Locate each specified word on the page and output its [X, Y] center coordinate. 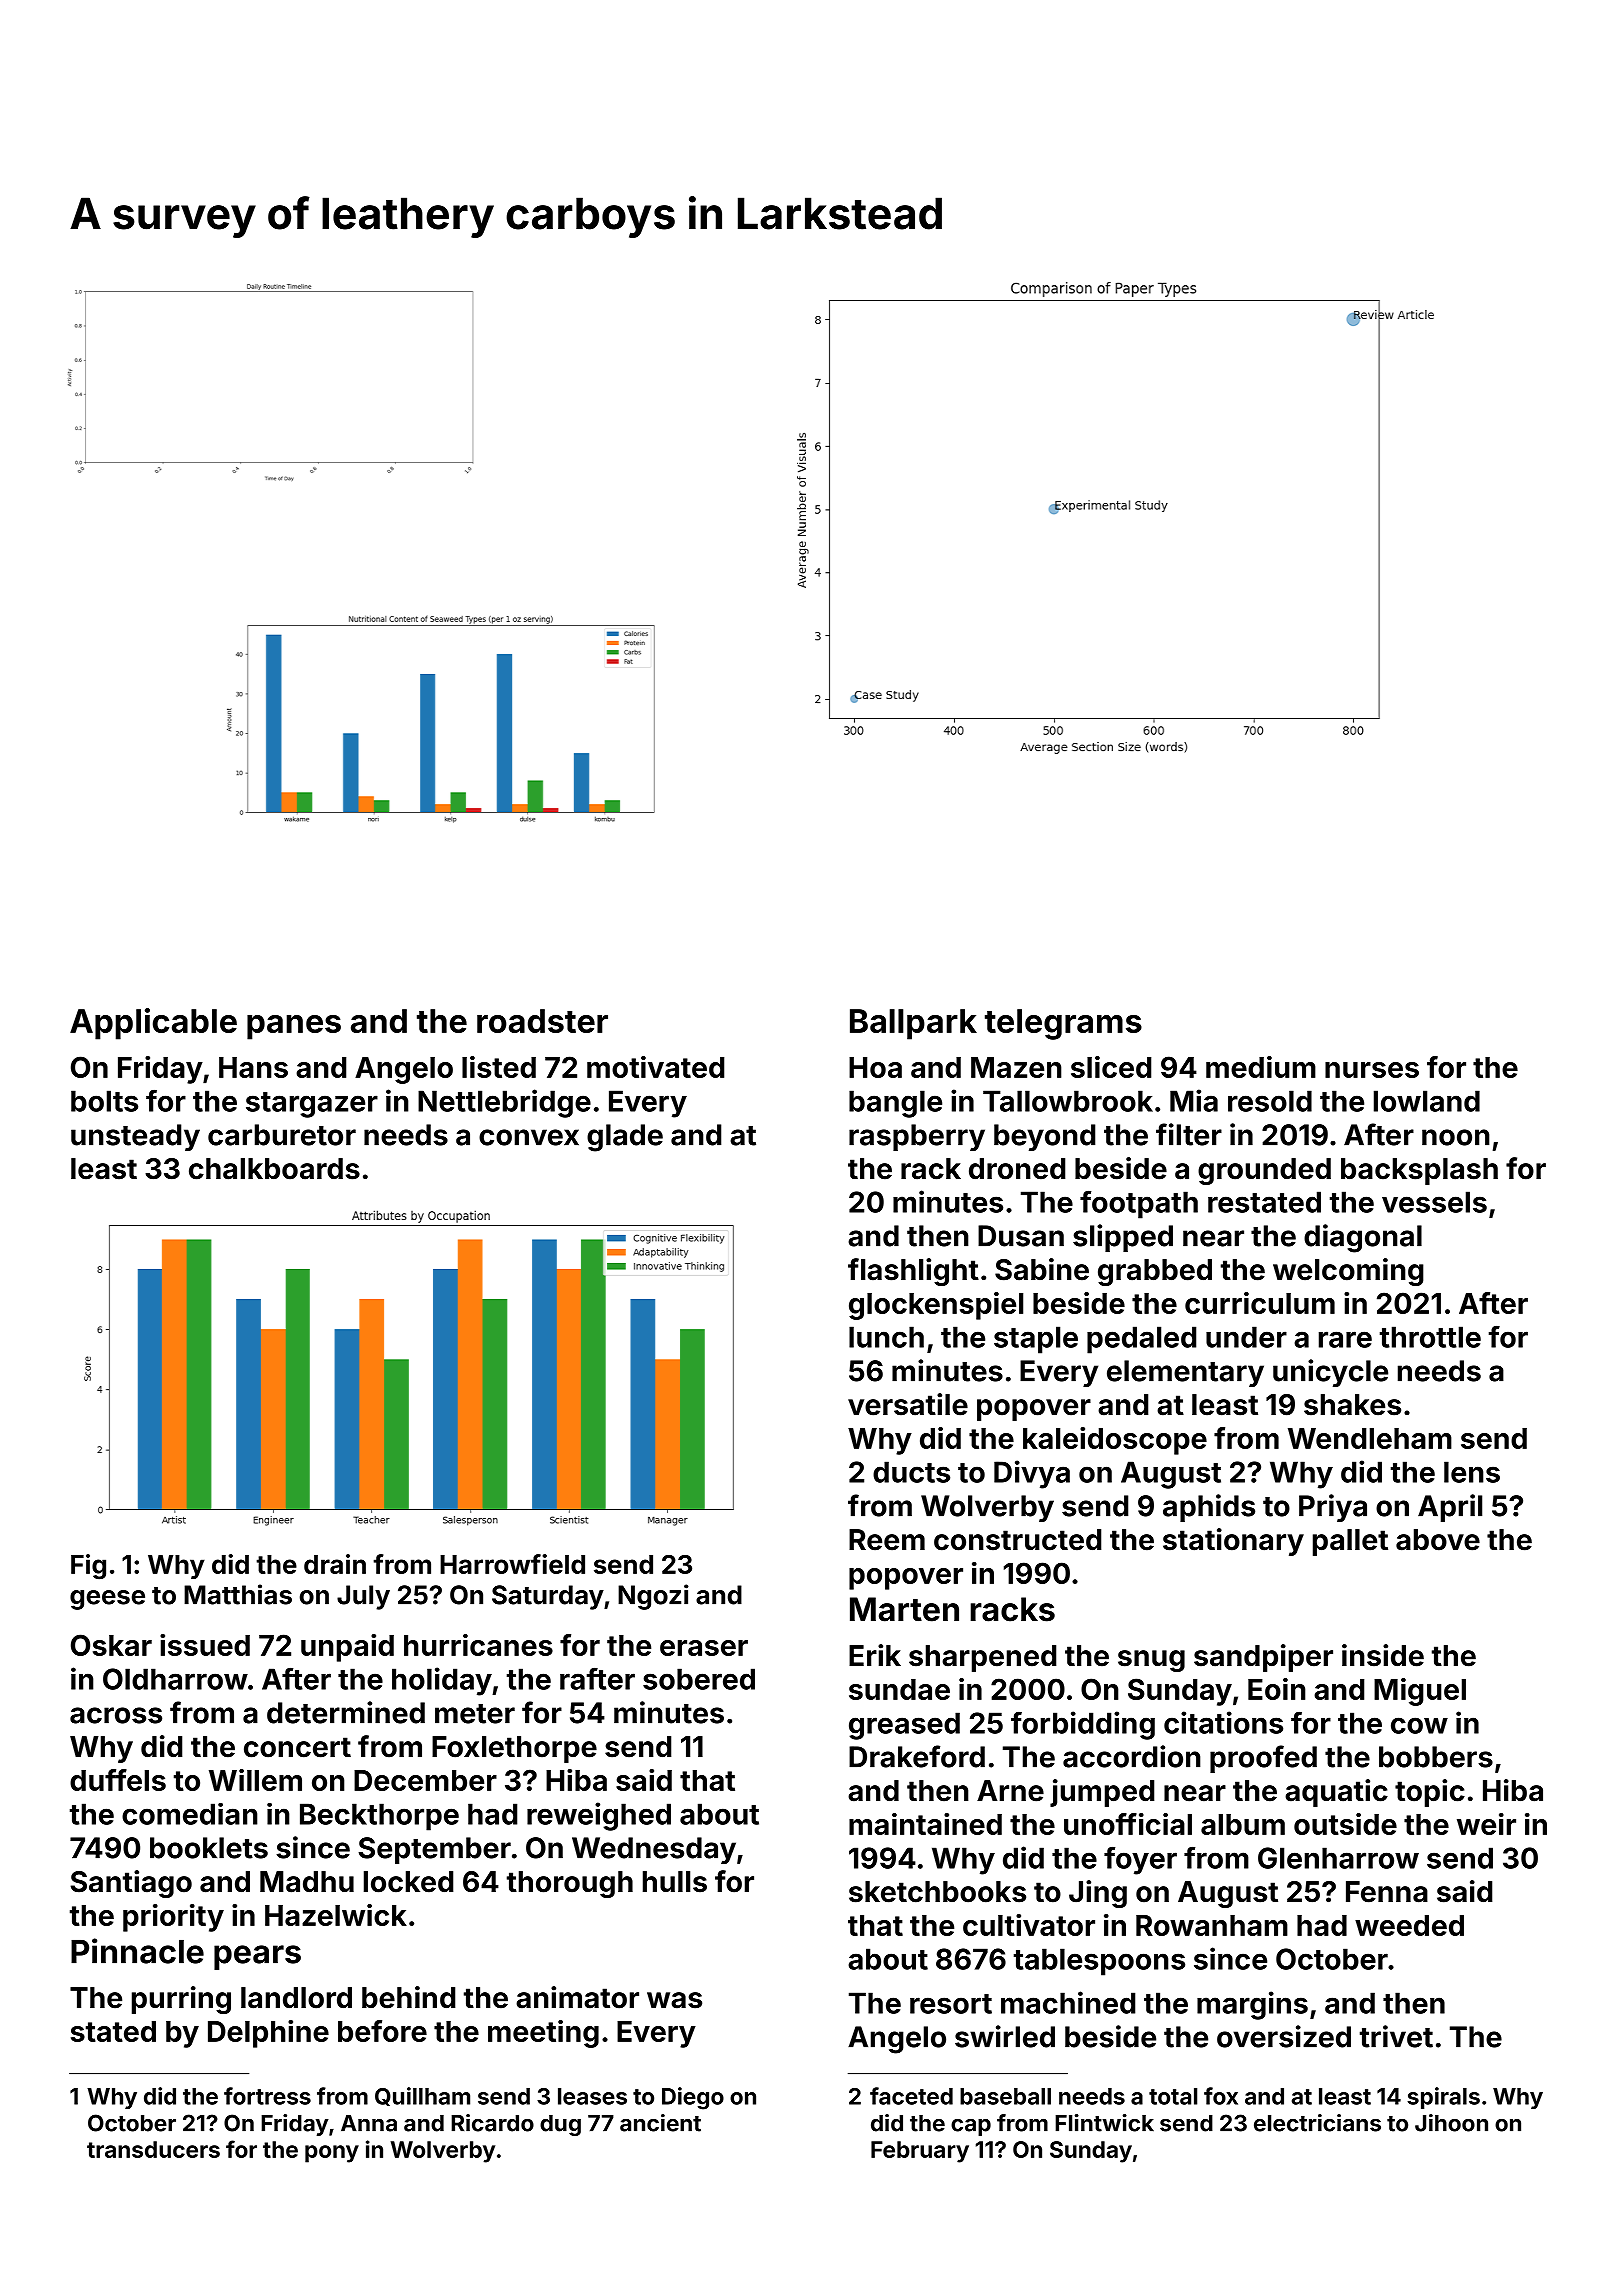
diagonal [1363, 1238]
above [1438, 1540]
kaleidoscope [1115, 1441]
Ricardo [492, 2123]
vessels [1434, 1202]
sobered [699, 1679]
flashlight [913, 1272]
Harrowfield [512, 1564]
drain [335, 1564]
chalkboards [274, 1169]
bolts [104, 1101]
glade [625, 1138]
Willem [255, 1780]
